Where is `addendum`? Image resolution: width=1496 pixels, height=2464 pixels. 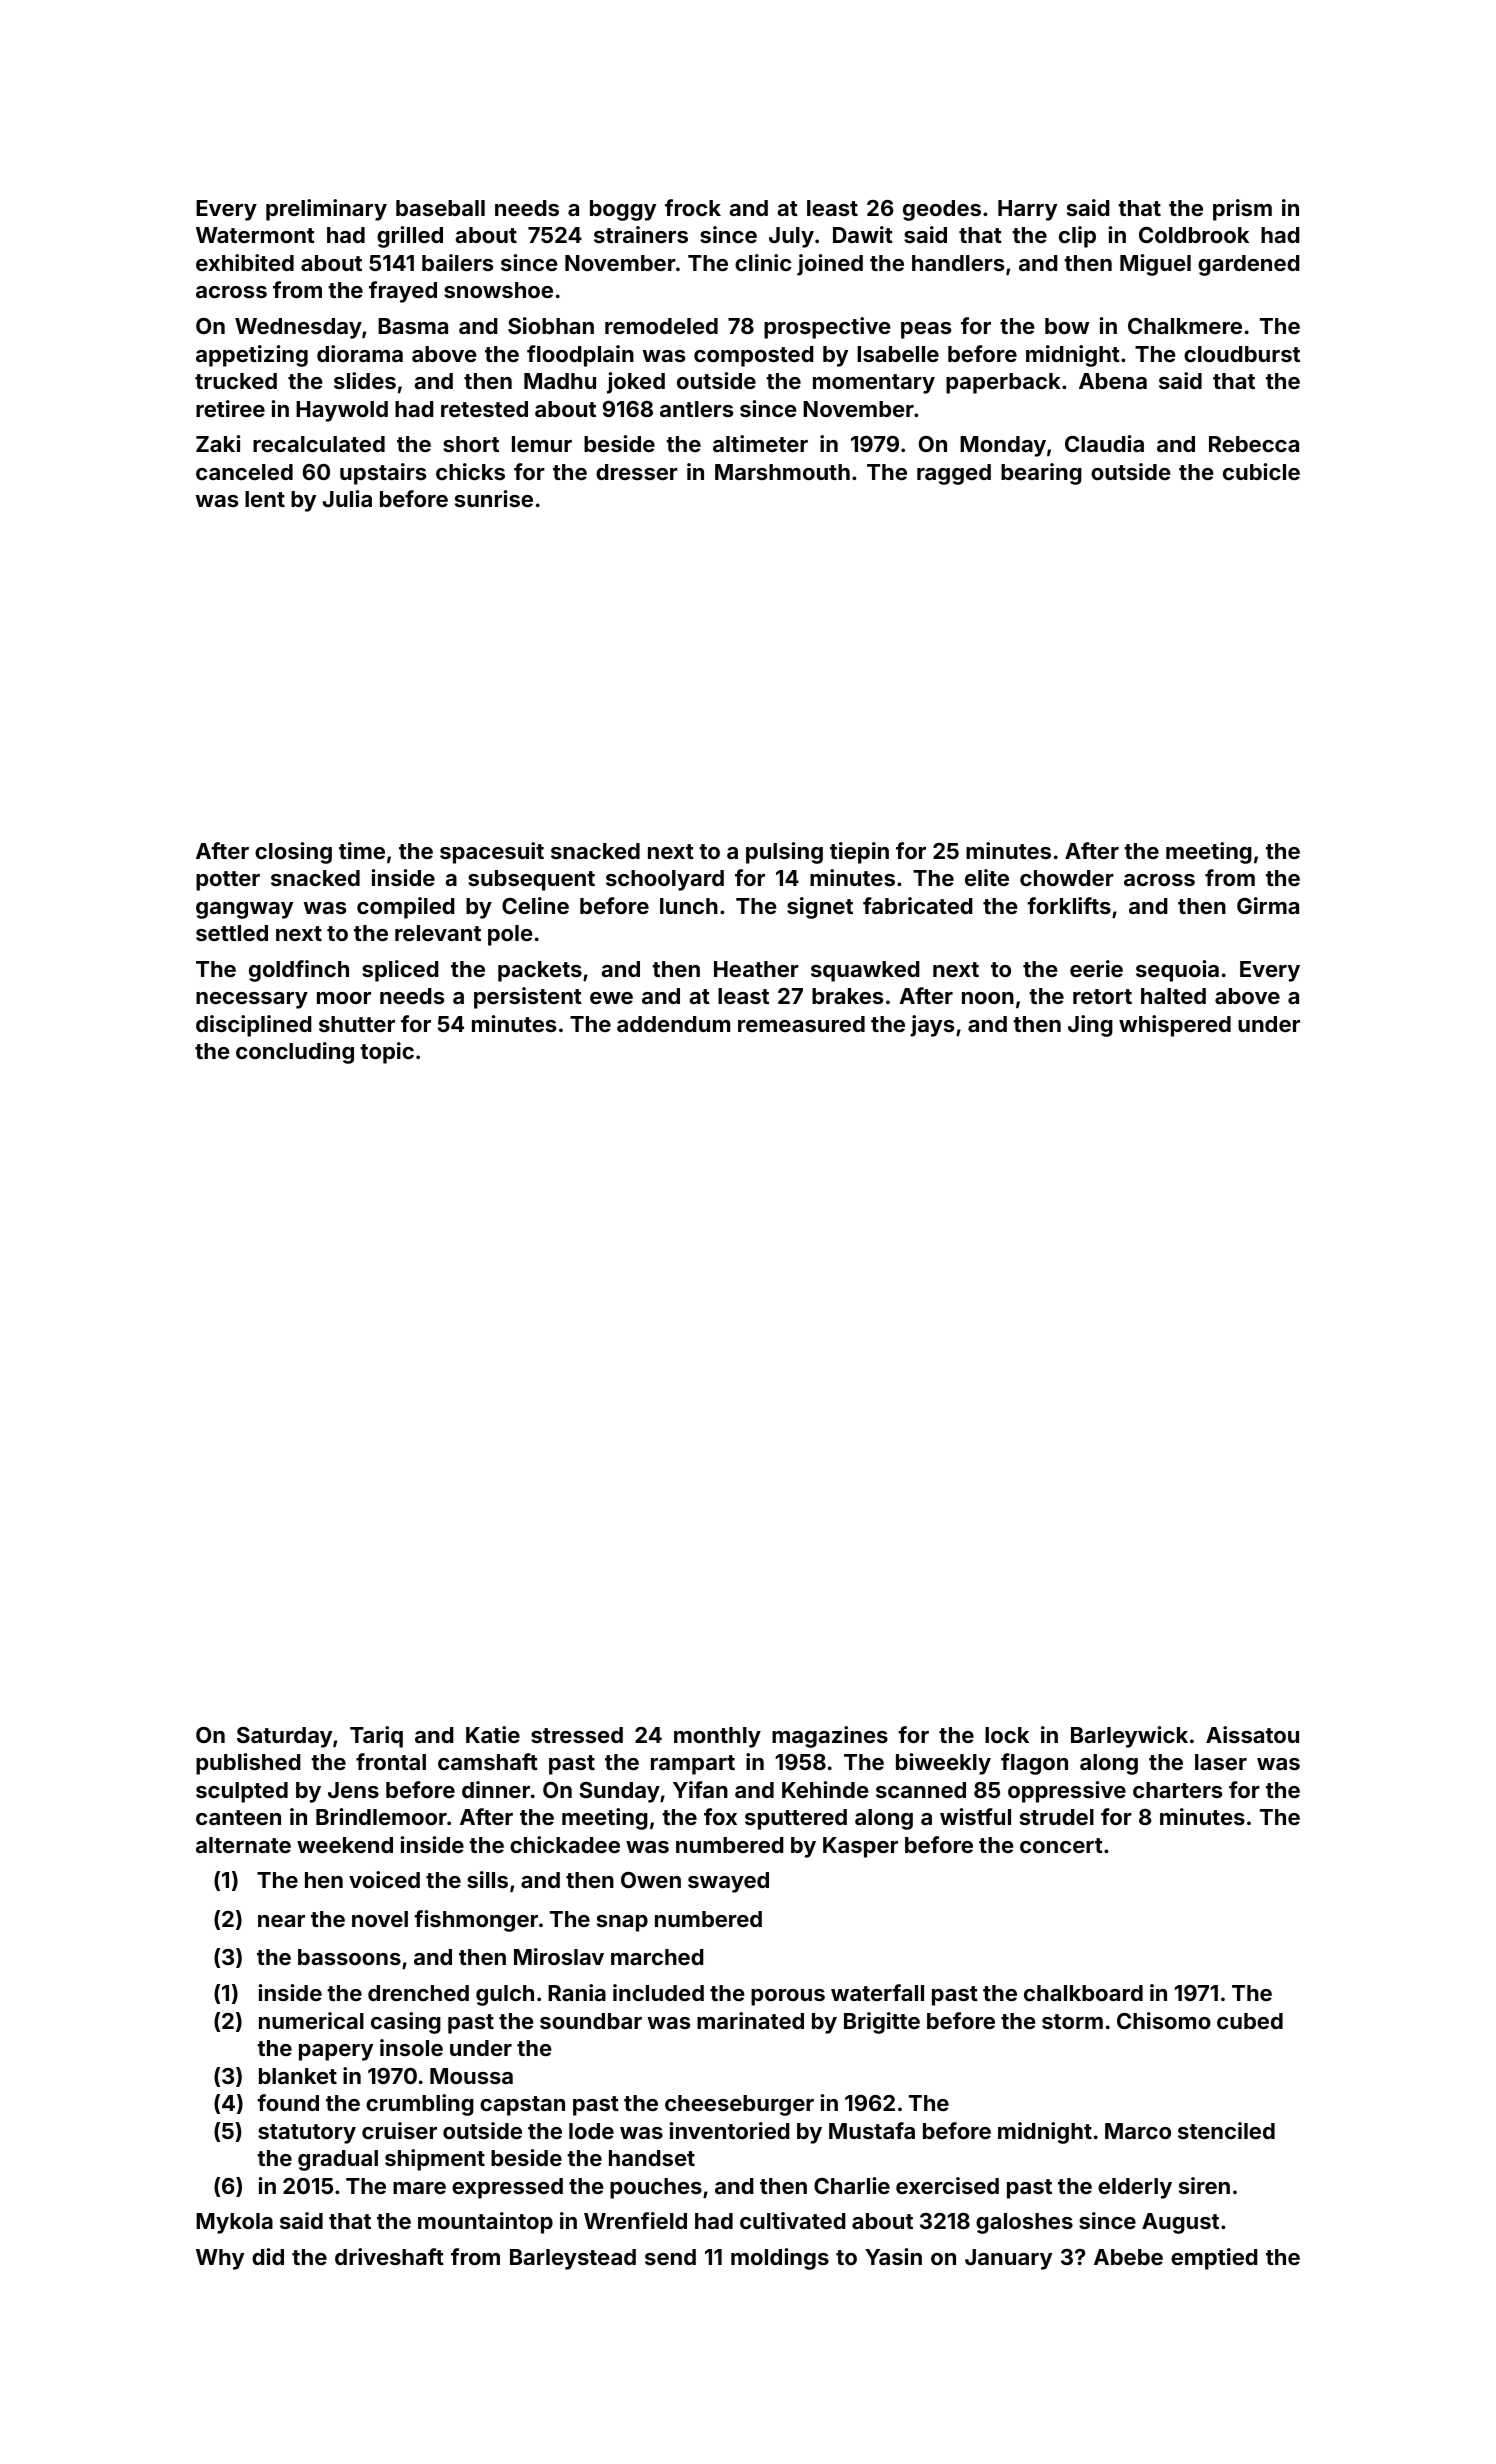
addendum is located at coordinates (673, 1024).
